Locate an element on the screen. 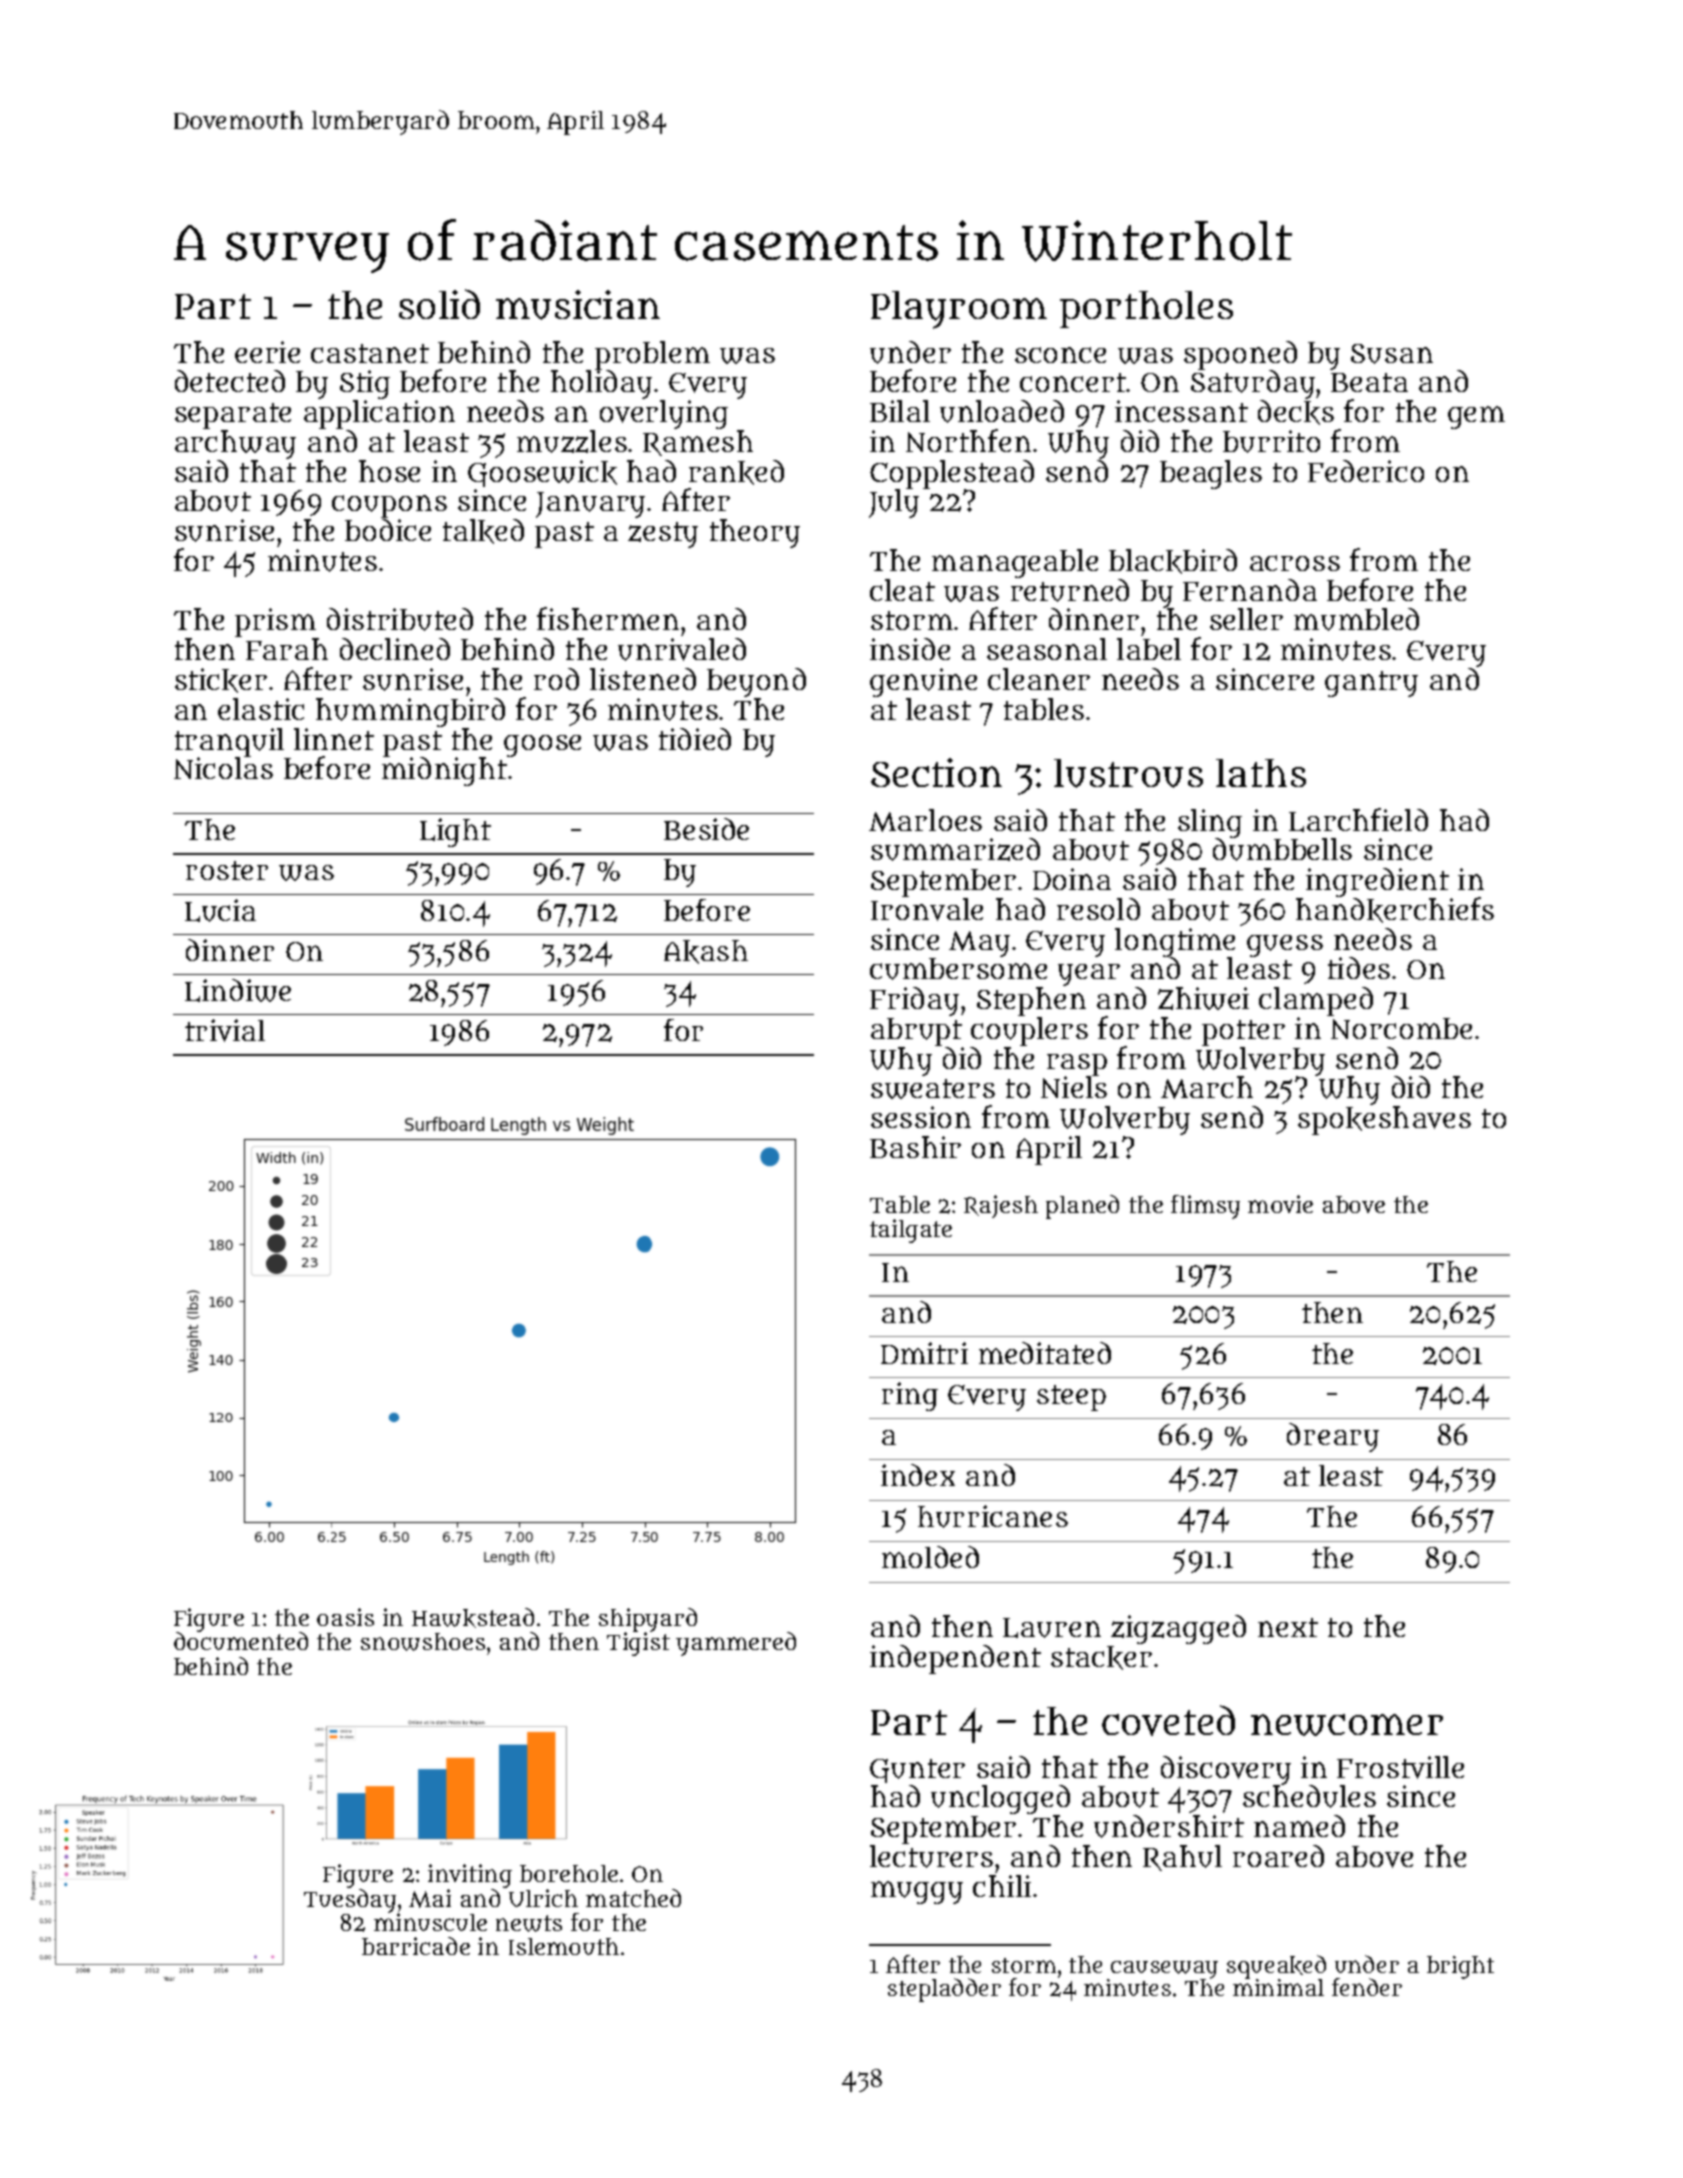 The width and height of the screenshot is (1683, 2178). trivial is located at coordinates (225, 1030).
